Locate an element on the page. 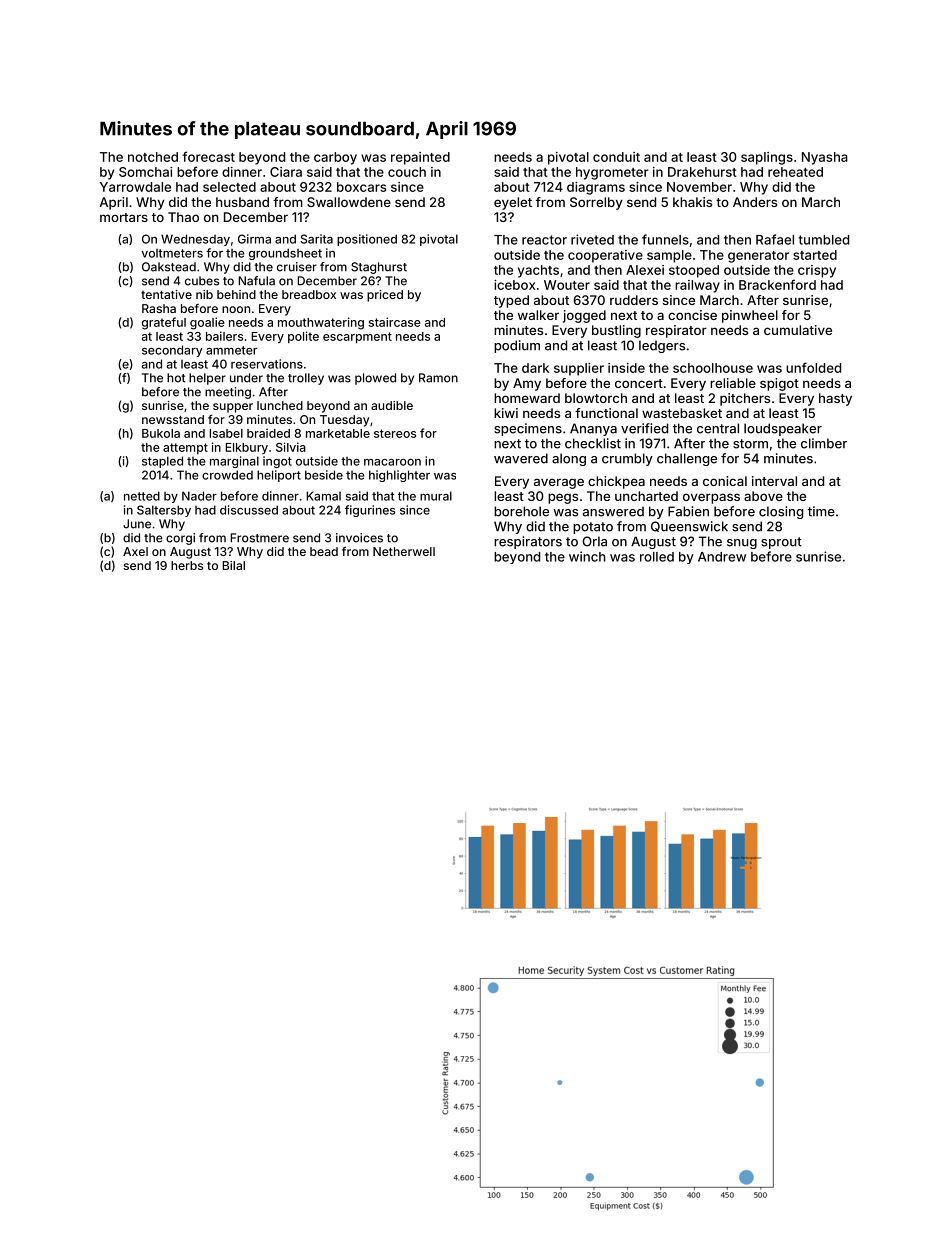 This image has height=1233, width=952. challenge is located at coordinates (687, 459).
